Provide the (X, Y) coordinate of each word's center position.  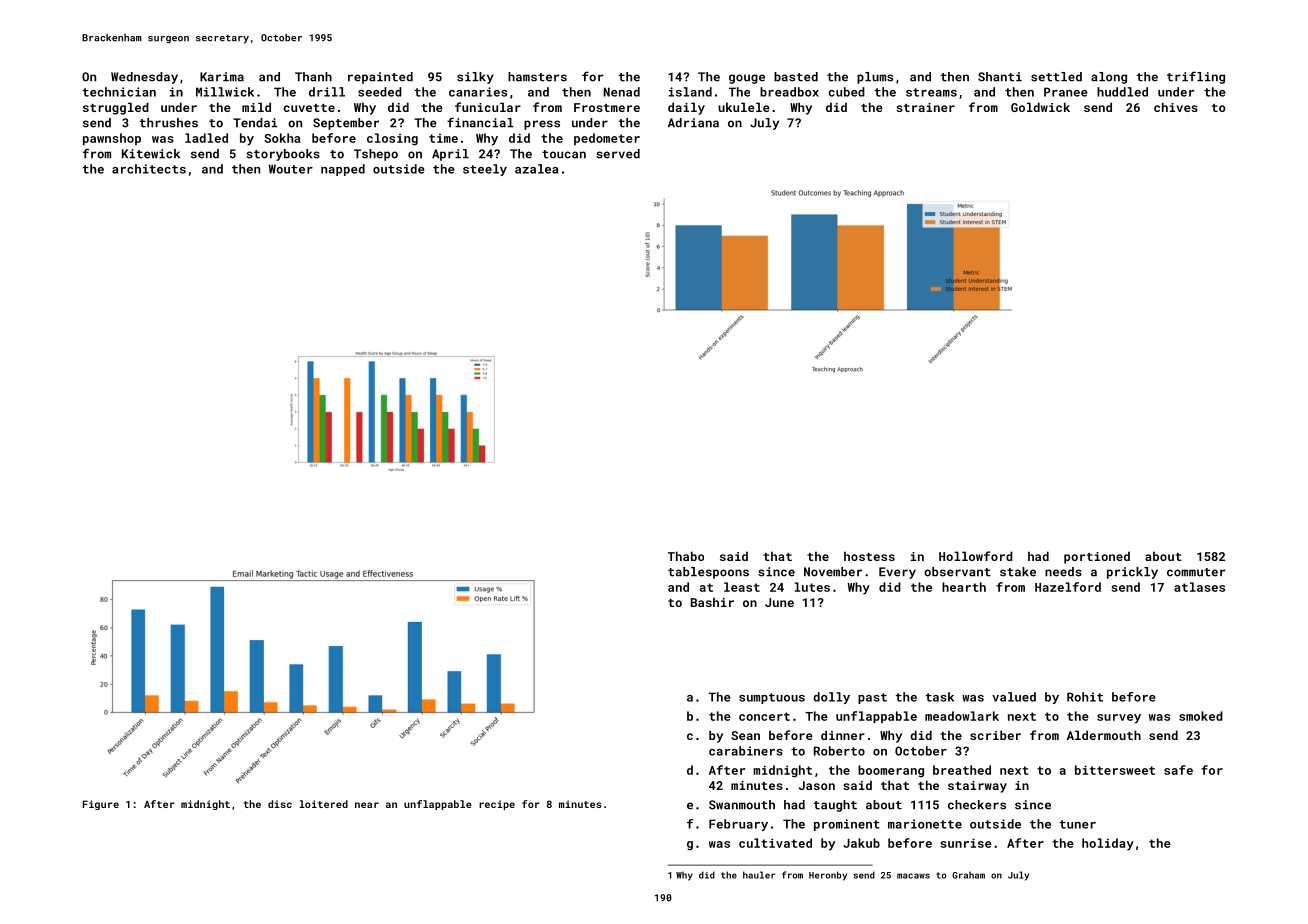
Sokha (282, 138)
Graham (968, 875)
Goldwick (1040, 107)
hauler (759, 875)
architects (149, 169)
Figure (101, 805)
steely (485, 170)
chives (1176, 107)
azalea (536, 169)
